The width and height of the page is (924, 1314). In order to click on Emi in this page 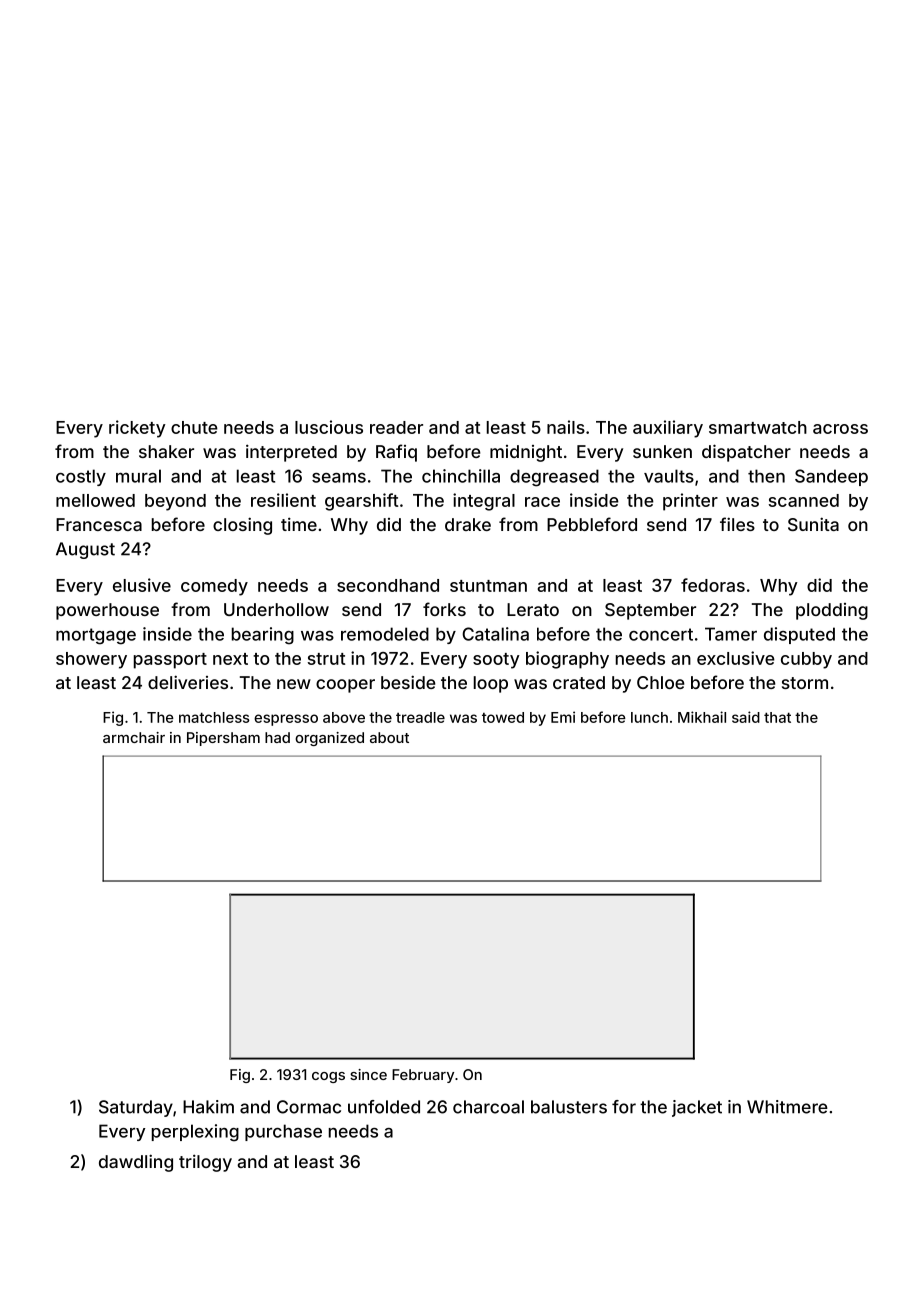, I will do `click(563, 717)`.
